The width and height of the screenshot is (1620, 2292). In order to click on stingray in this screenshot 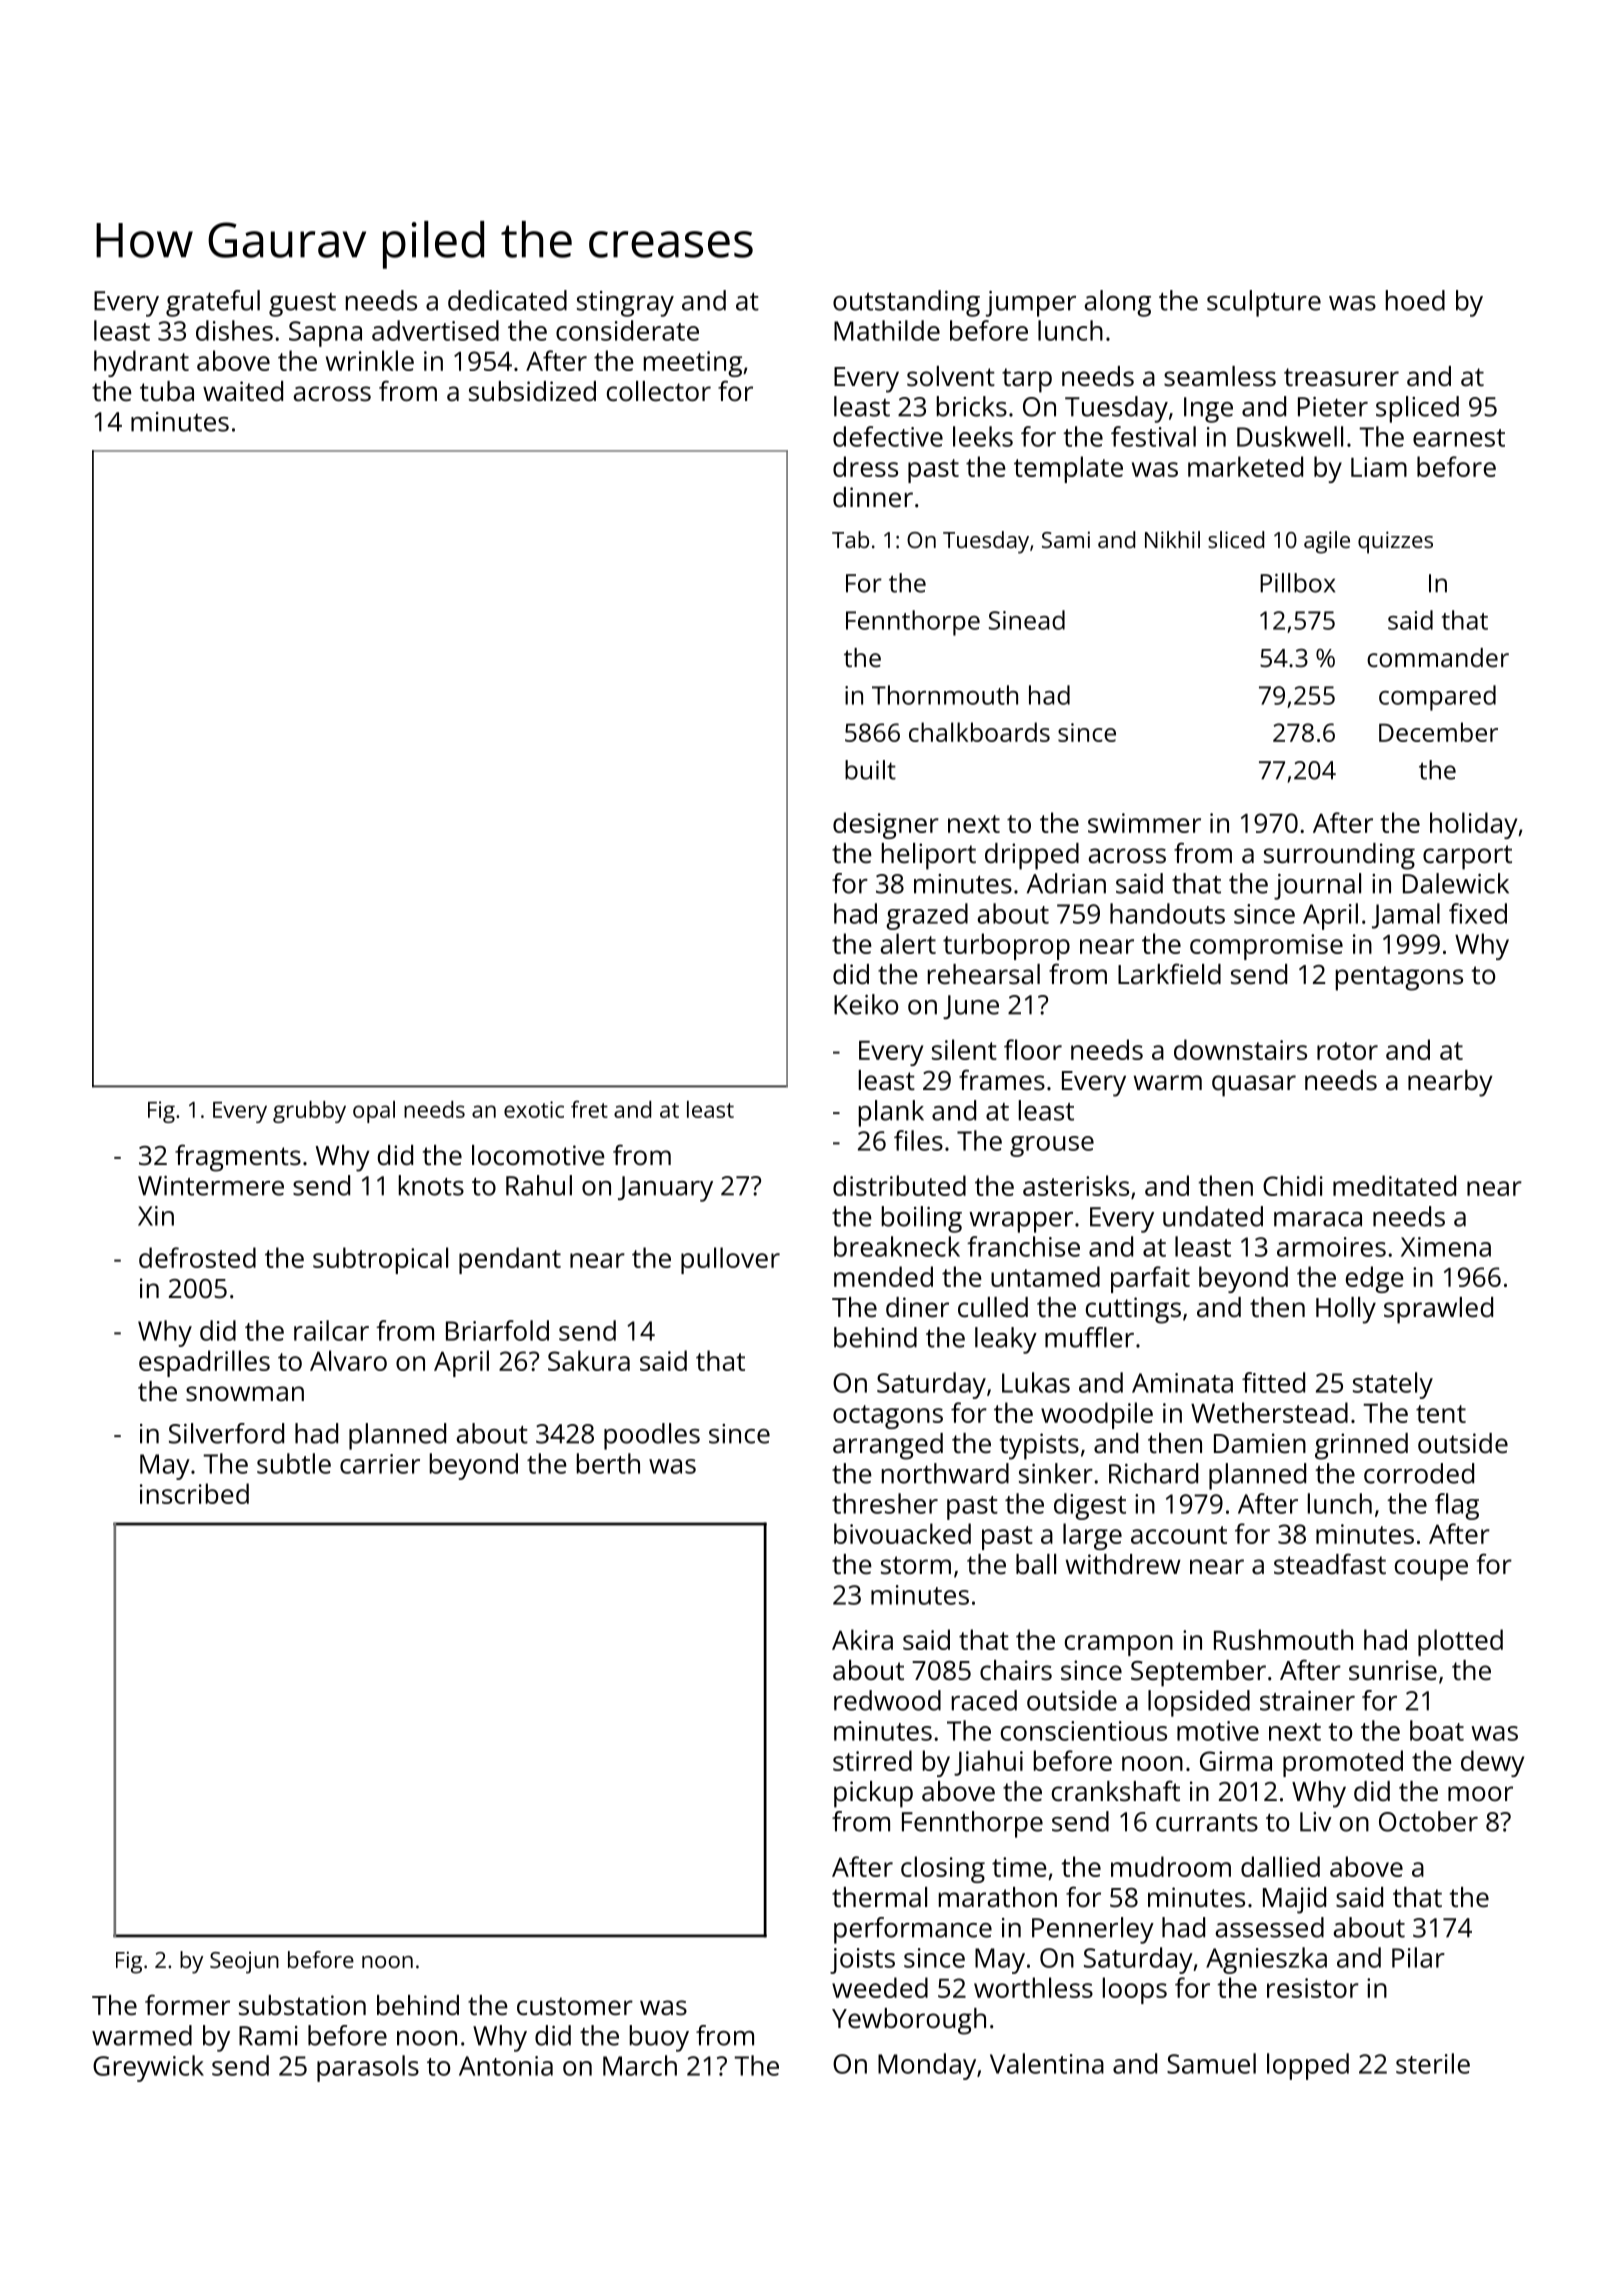, I will do `click(625, 304)`.
